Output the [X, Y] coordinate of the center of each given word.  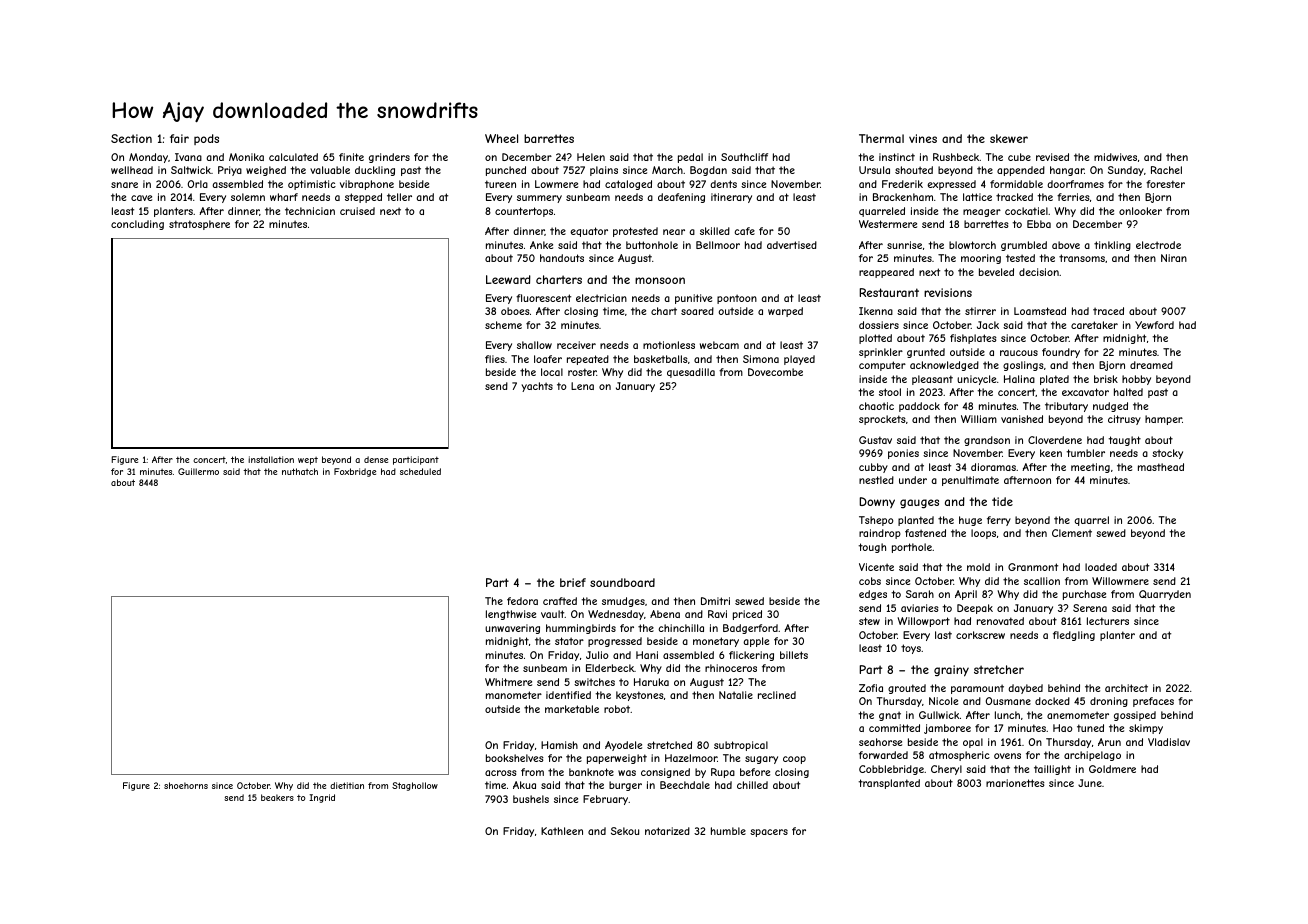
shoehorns [186, 785]
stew [869, 621]
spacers [769, 833]
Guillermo [198, 471]
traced [1108, 311]
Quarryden [1165, 595]
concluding [137, 225]
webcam [719, 345]
